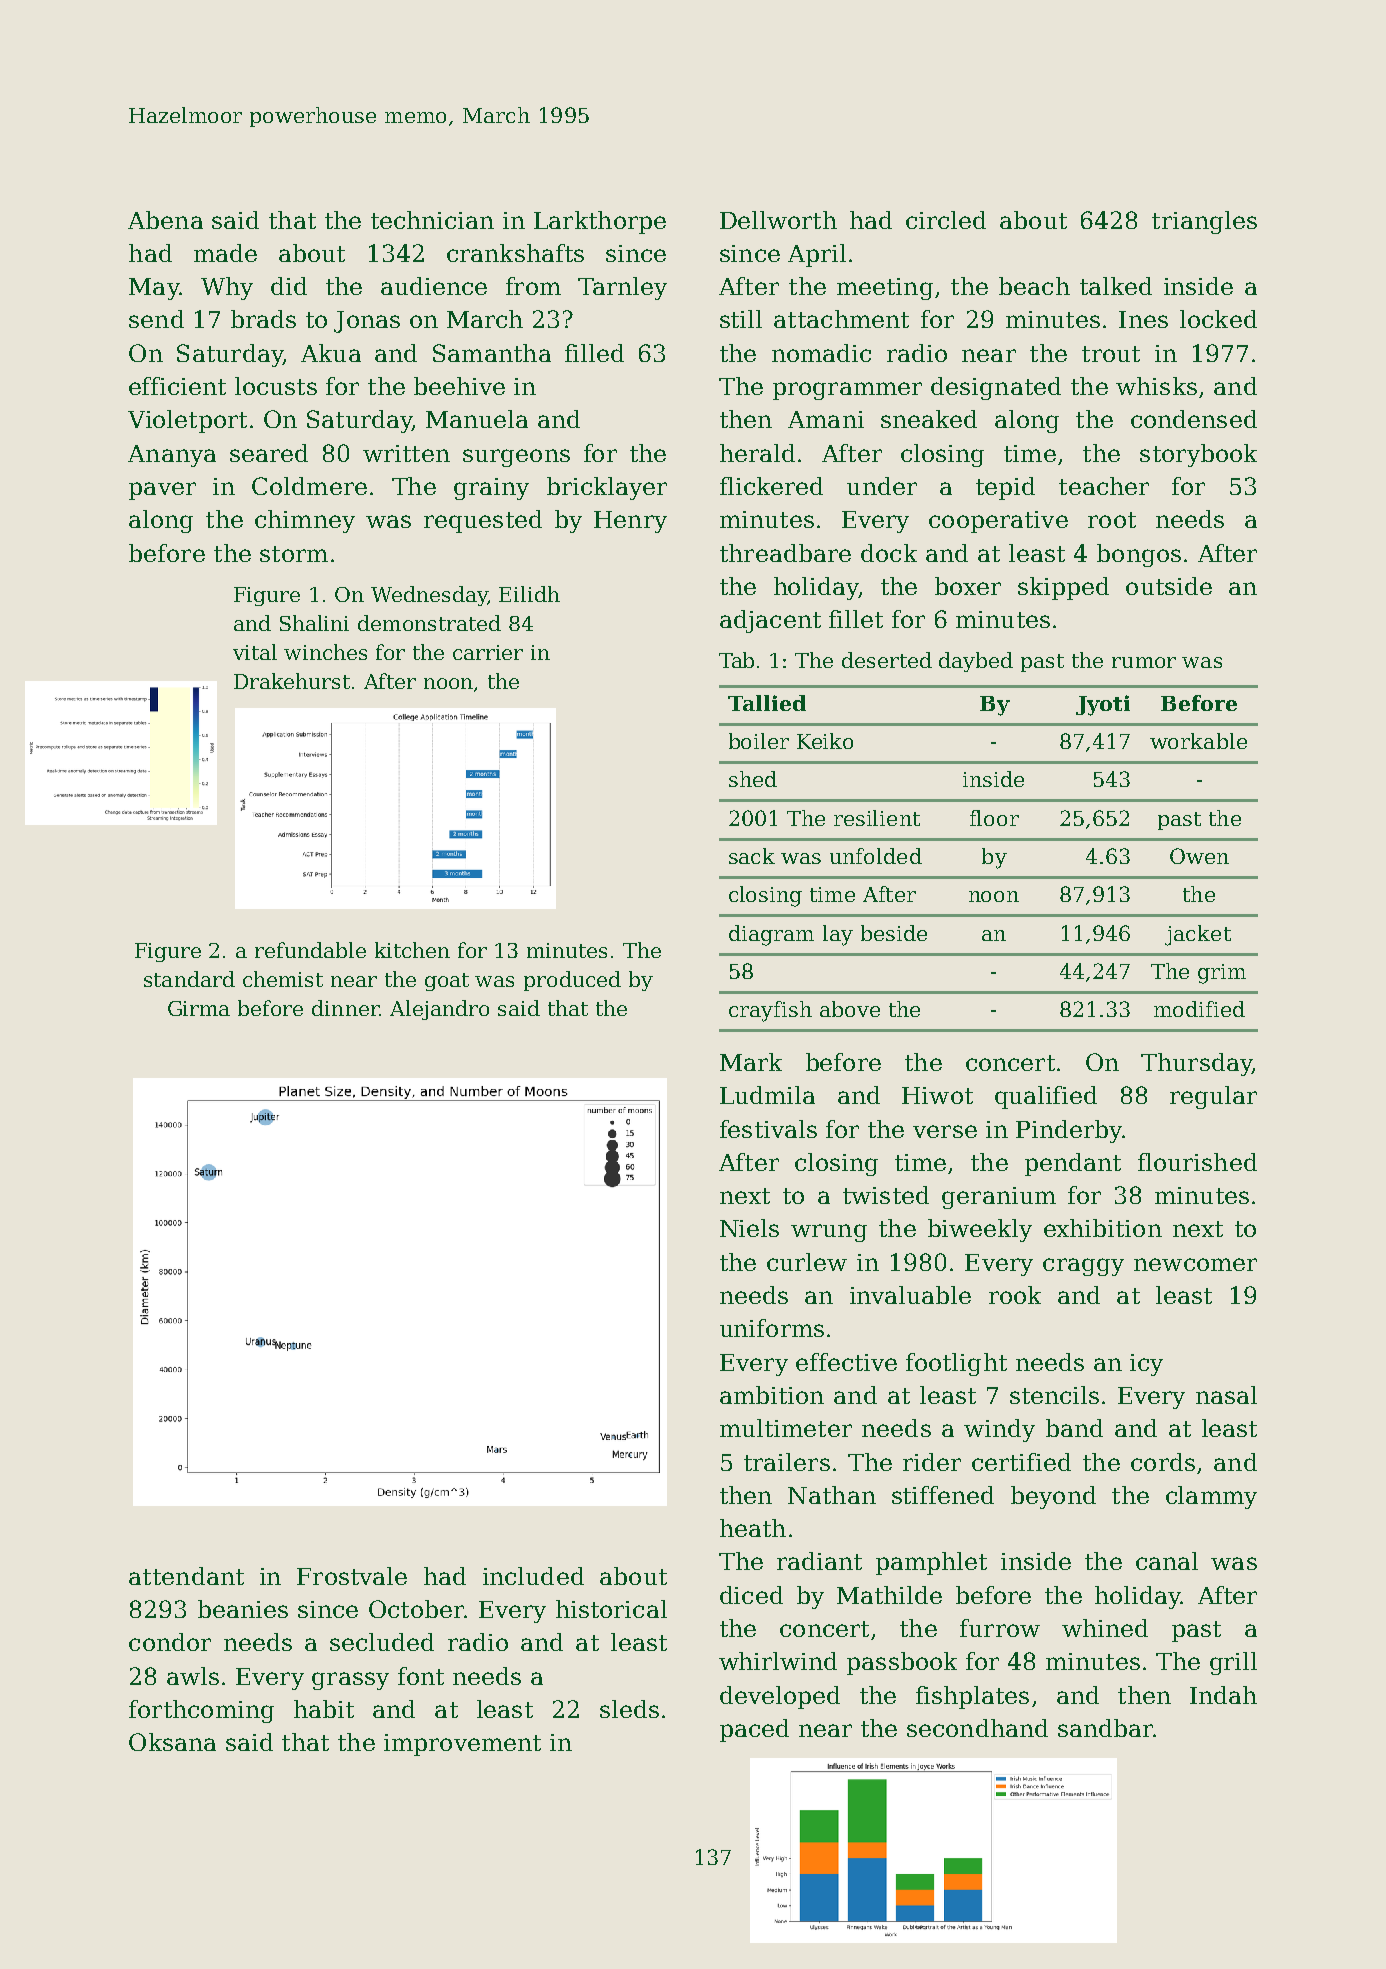  What do you see at coordinates (826, 419) in the document?
I see `Amani` at bounding box center [826, 419].
